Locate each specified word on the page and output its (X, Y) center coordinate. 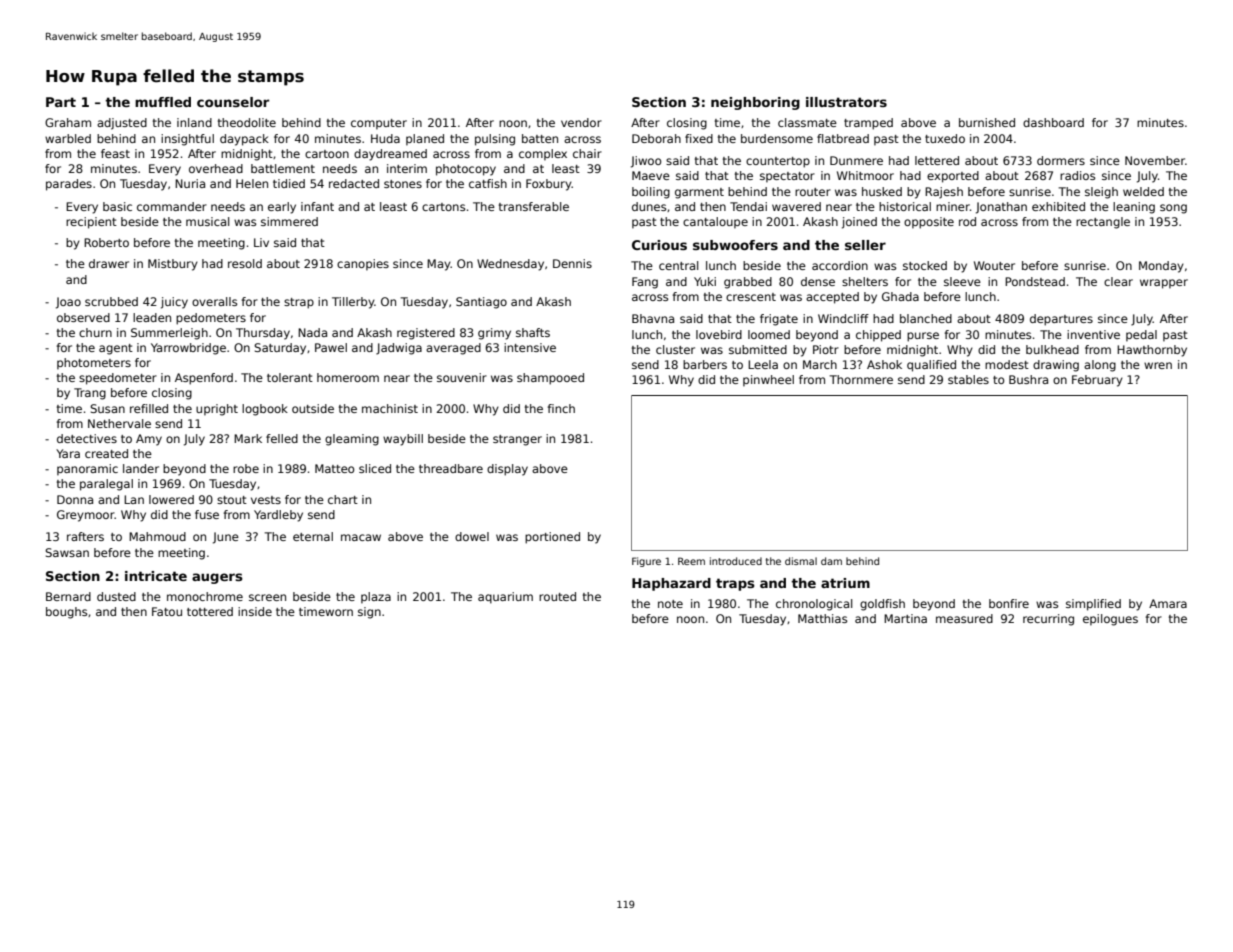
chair (587, 153)
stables (968, 379)
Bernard (68, 596)
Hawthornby (1152, 351)
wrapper (1164, 284)
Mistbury (173, 265)
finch (561, 408)
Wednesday (510, 265)
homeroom (348, 377)
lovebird (719, 334)
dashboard (1053, 122)
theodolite (247, 122)
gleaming (352, 440)
